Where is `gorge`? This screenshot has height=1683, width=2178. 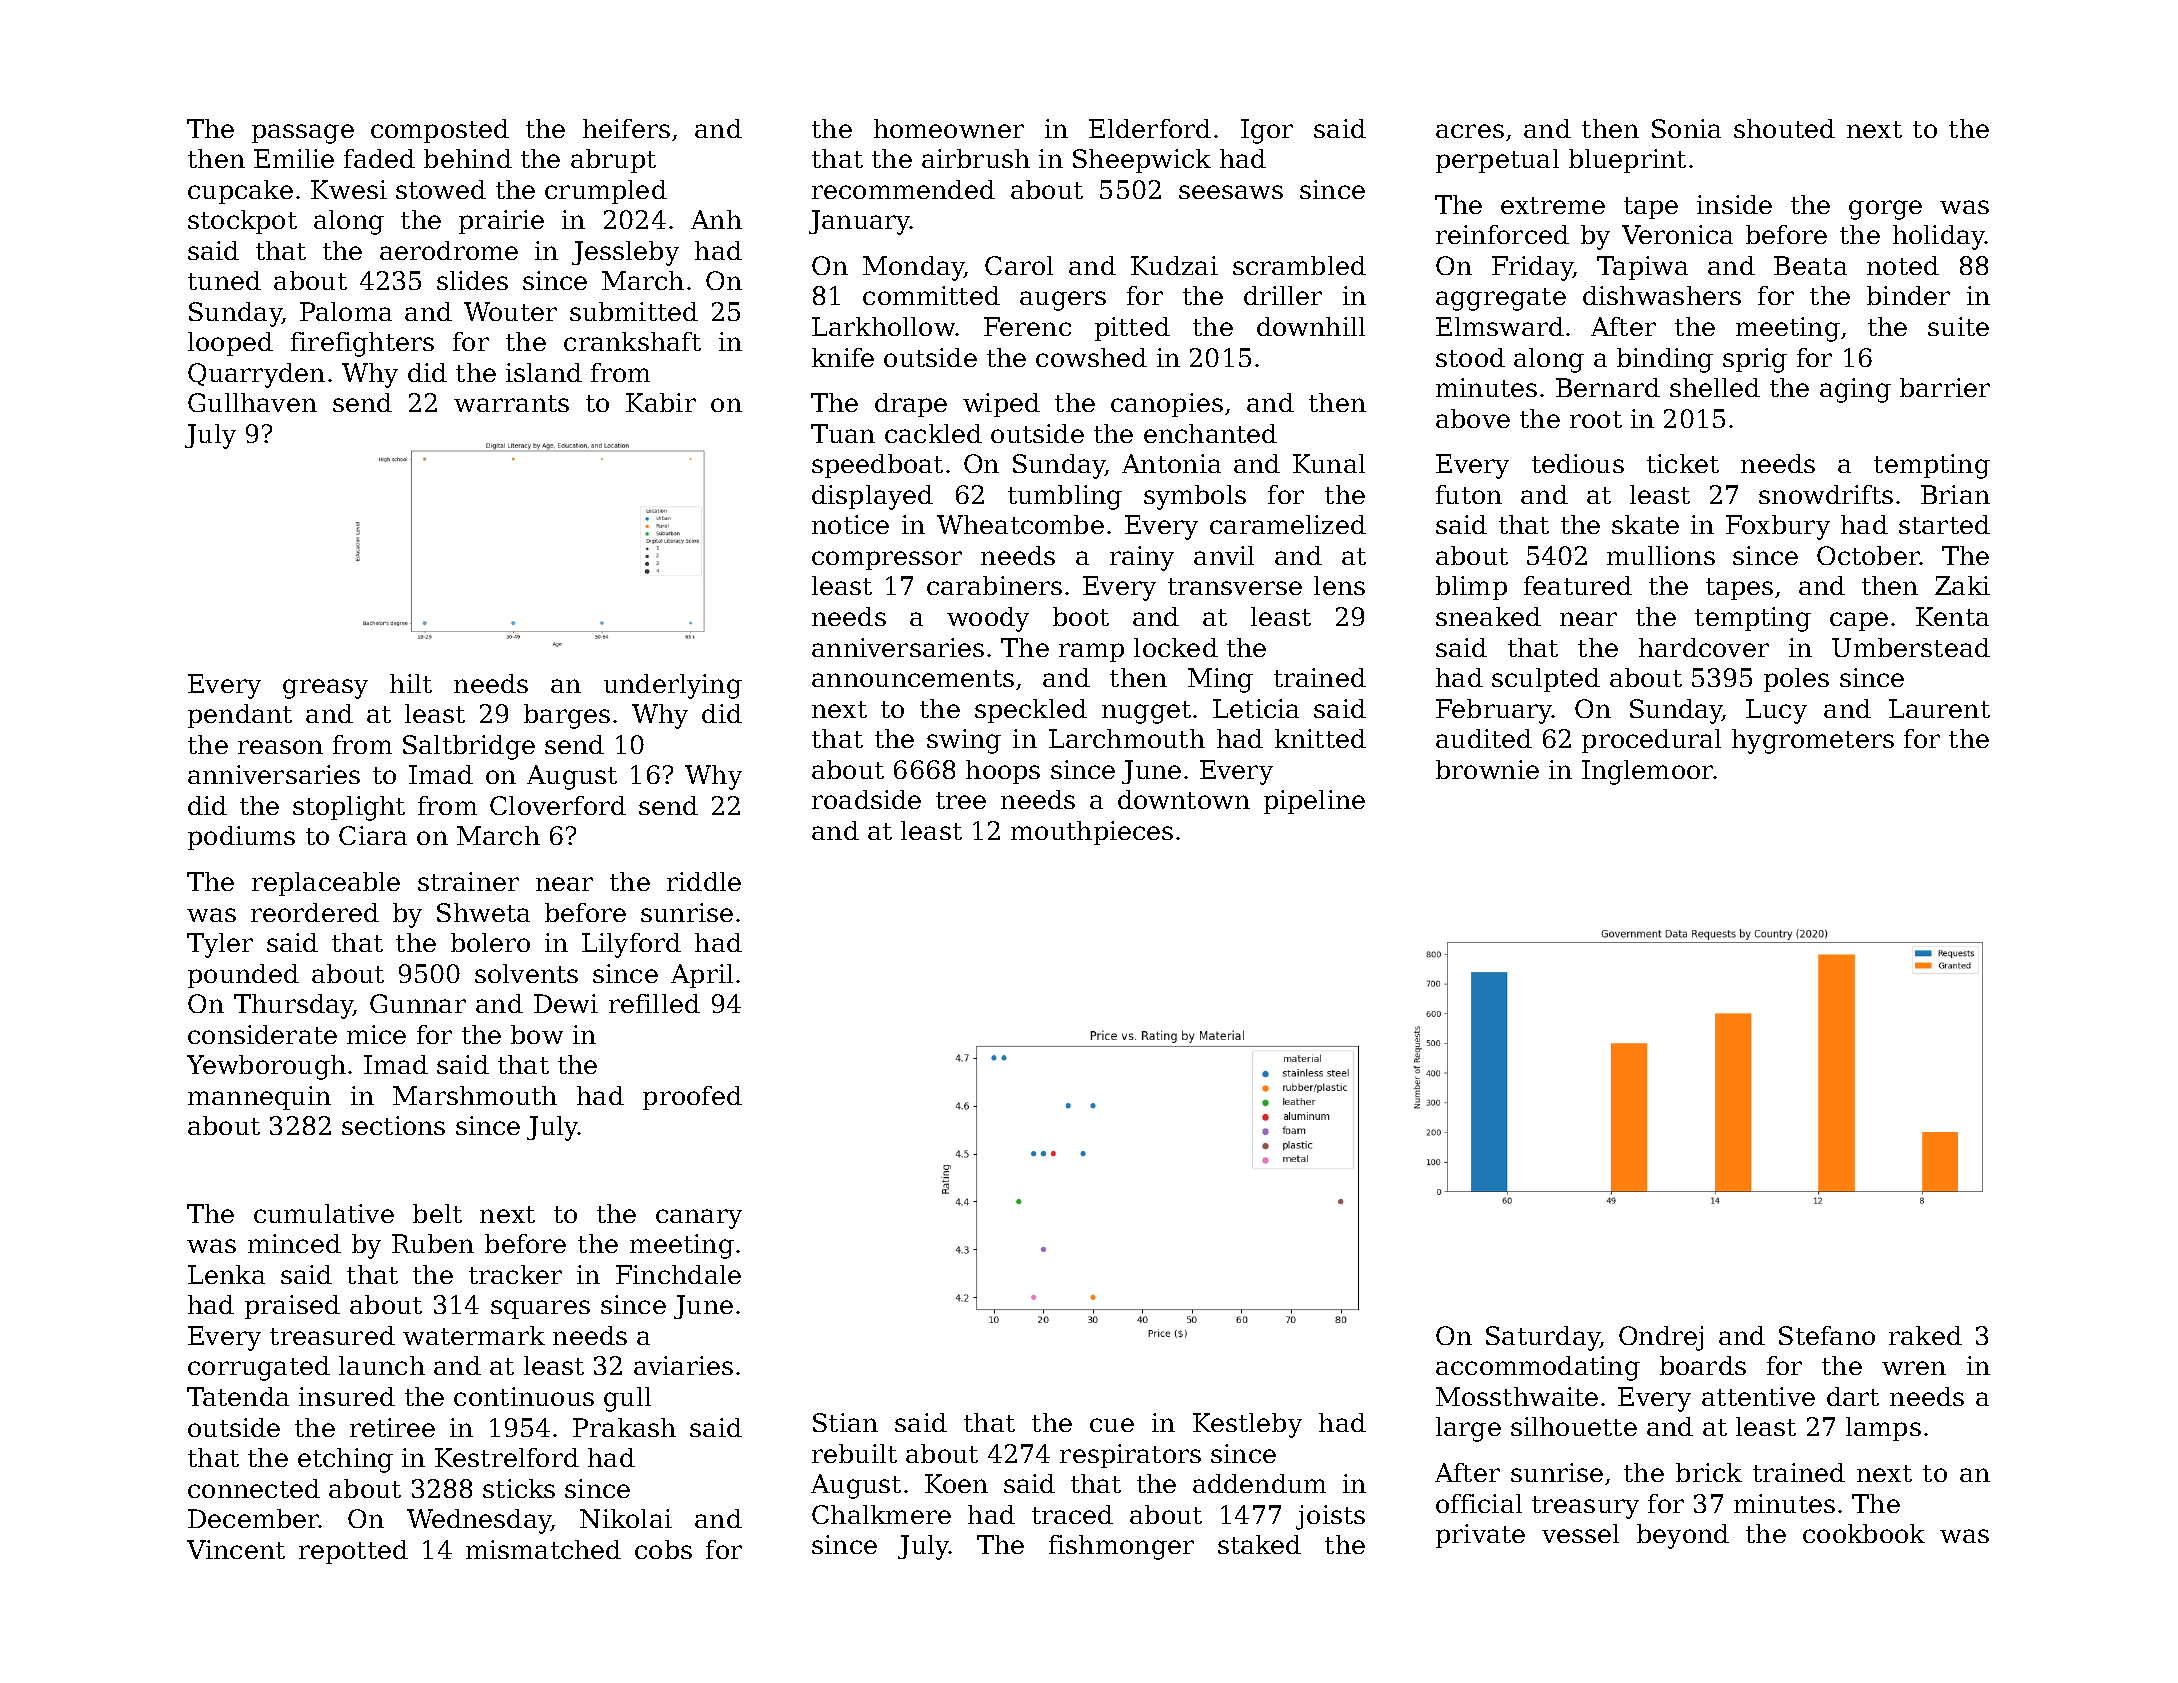
gorge is located at coordinates (1885, 210).
